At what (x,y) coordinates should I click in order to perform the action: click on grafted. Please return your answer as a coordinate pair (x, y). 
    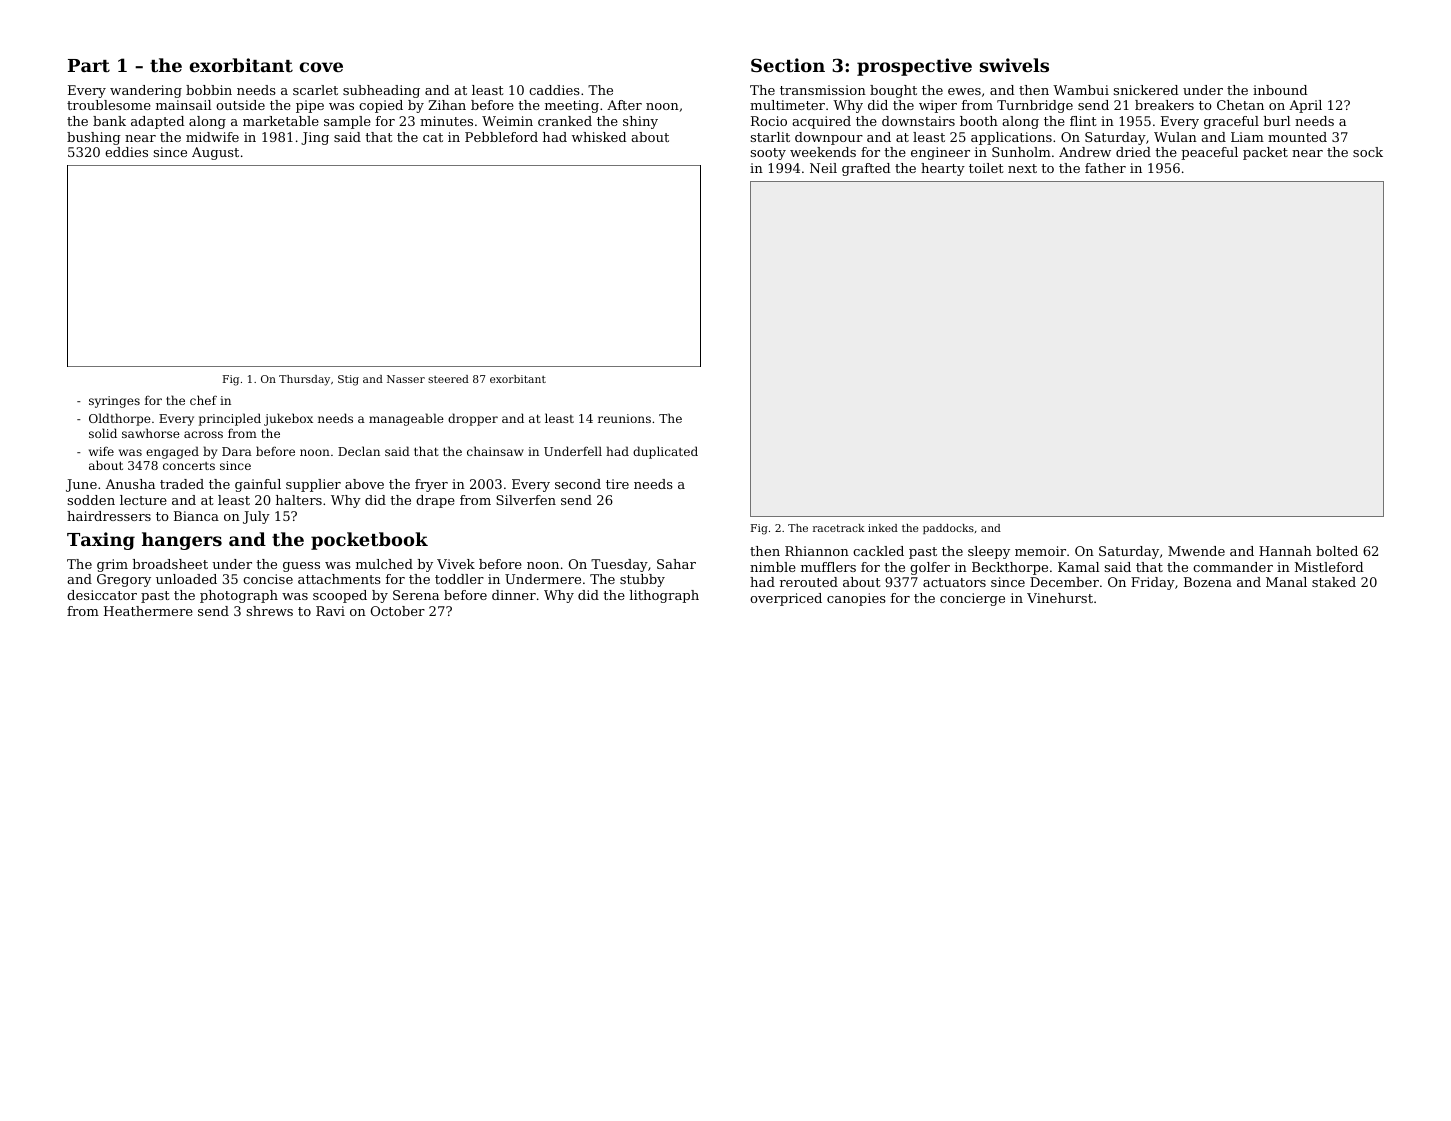
    Looking at the image, I should click on (866, 169).
